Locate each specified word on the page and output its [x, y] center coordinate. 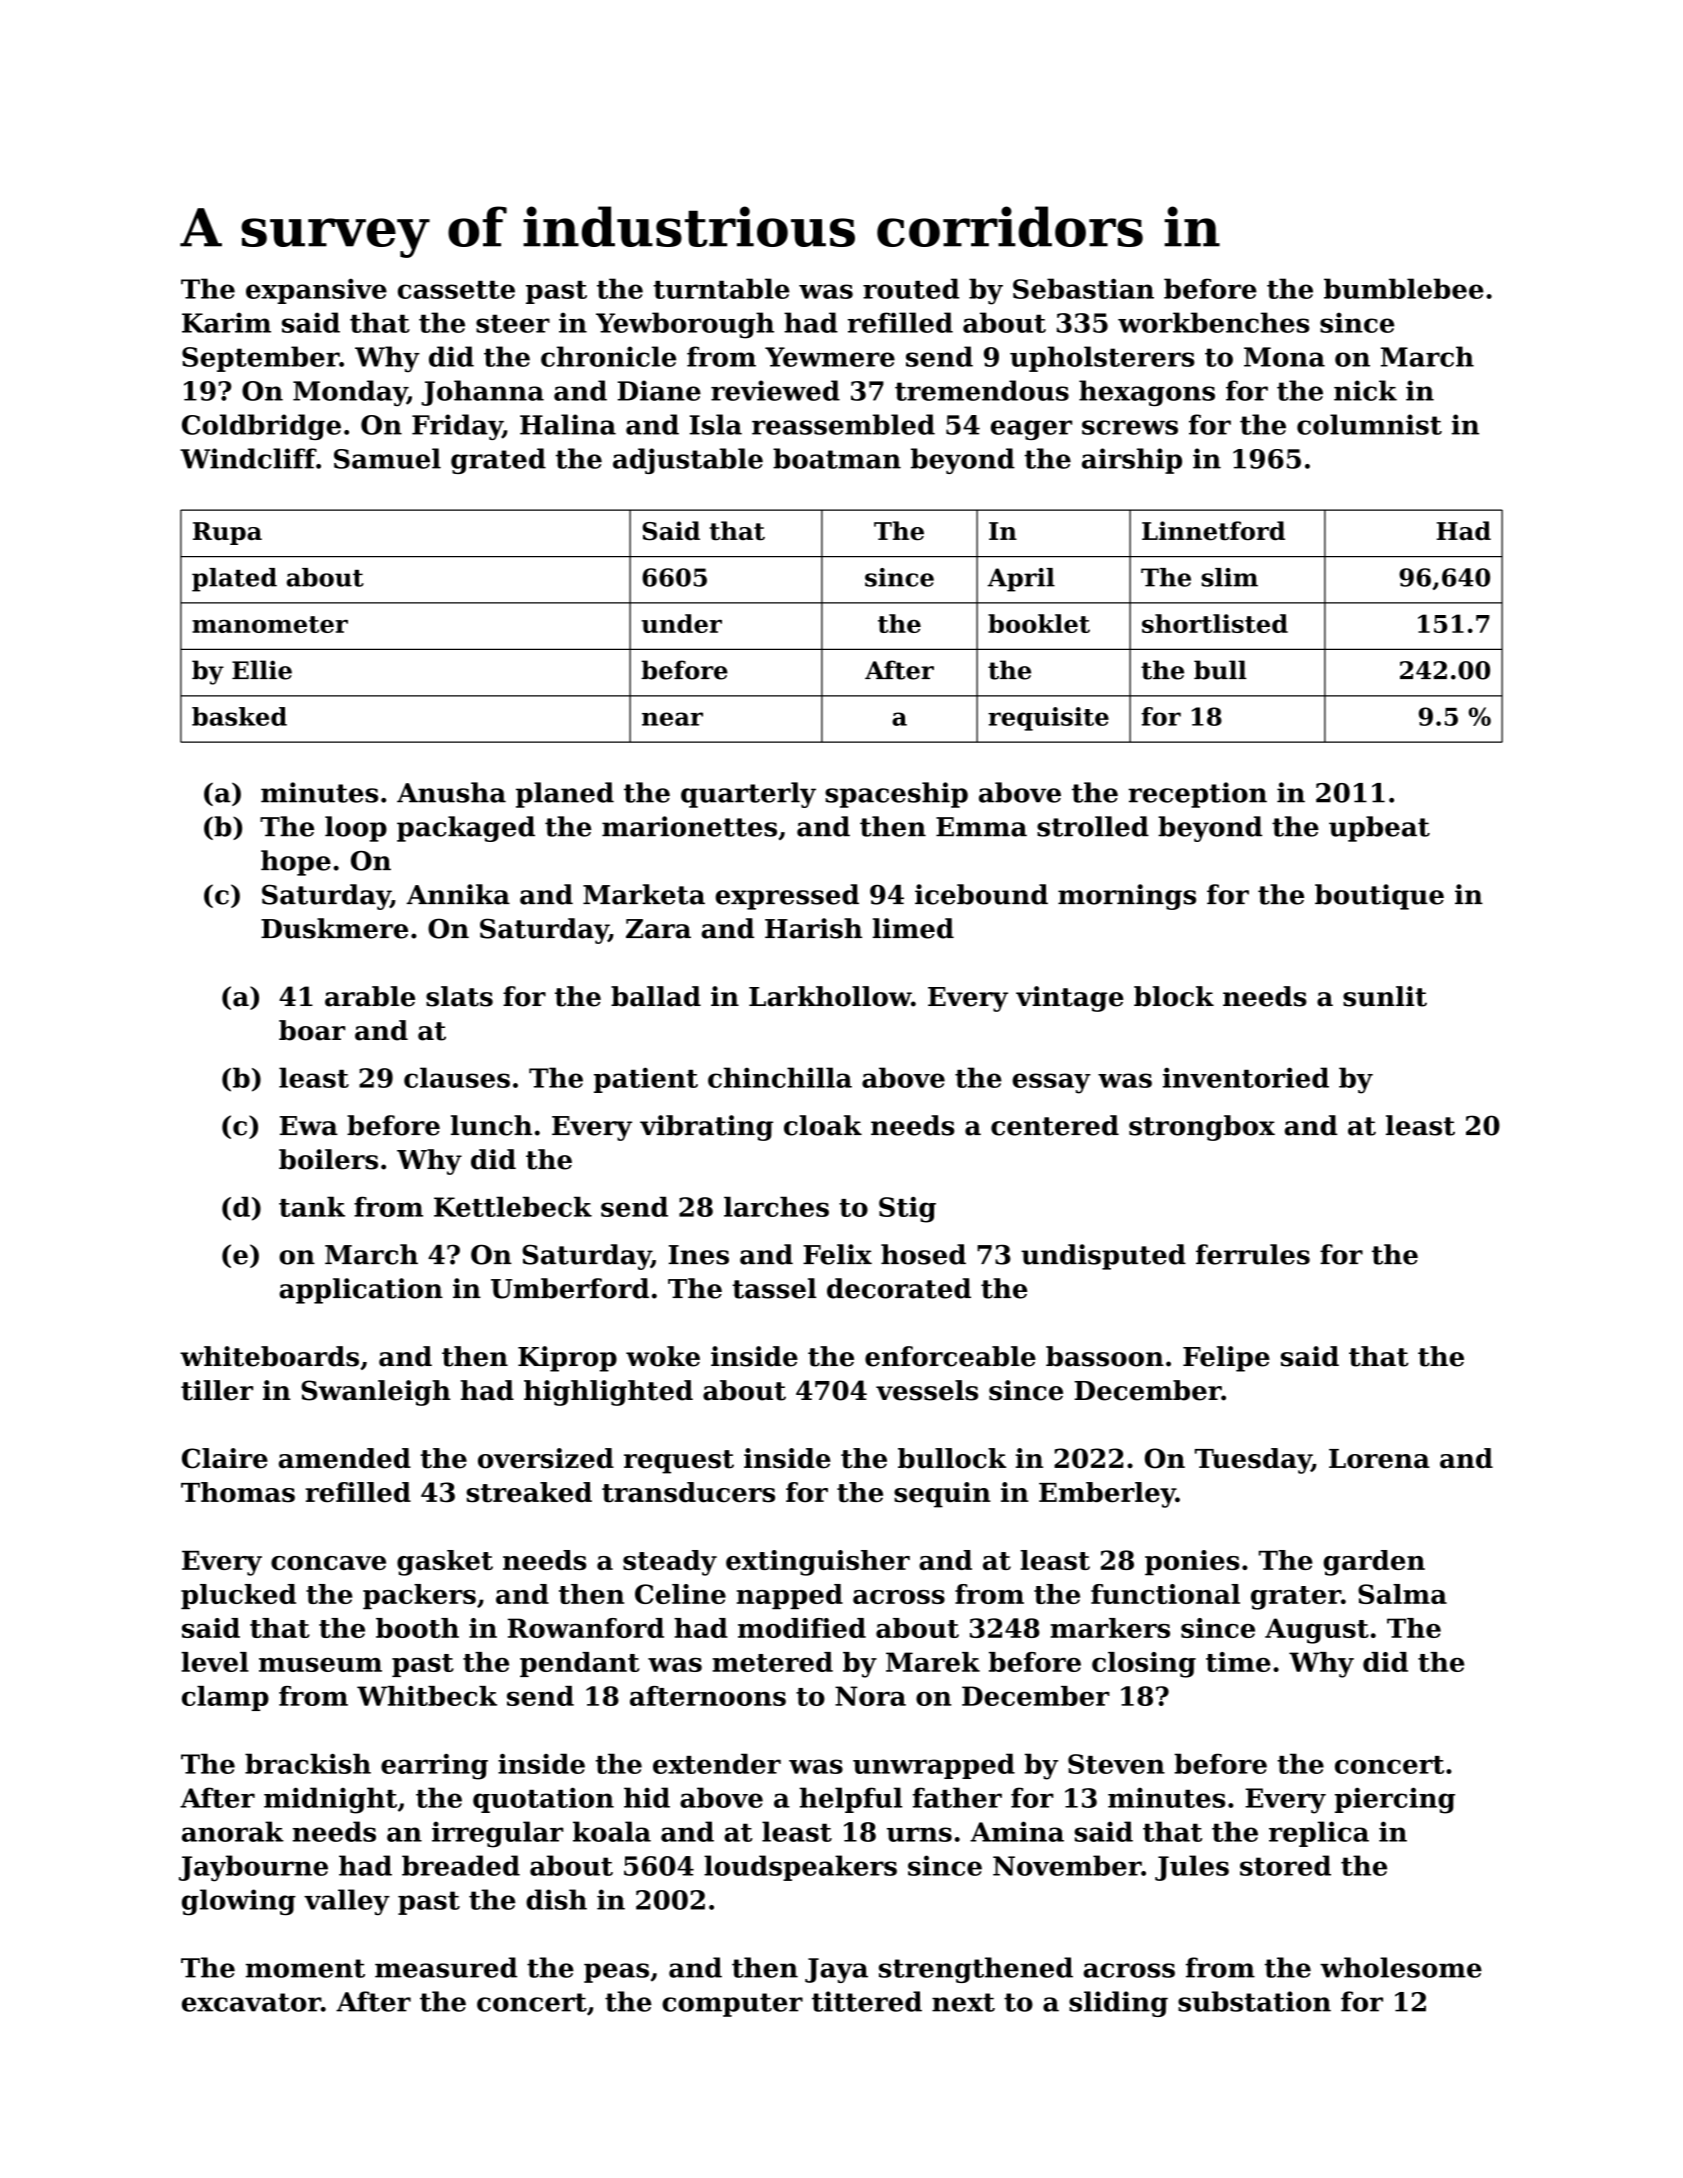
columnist [1369, 424]
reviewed [775, 390]
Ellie [262, 670]
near [672, 719]
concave [328, 1563]
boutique [1379, 897]
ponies [1192, 1562]
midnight [330, 1800]
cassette [456, 290]
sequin [942, 1495]
